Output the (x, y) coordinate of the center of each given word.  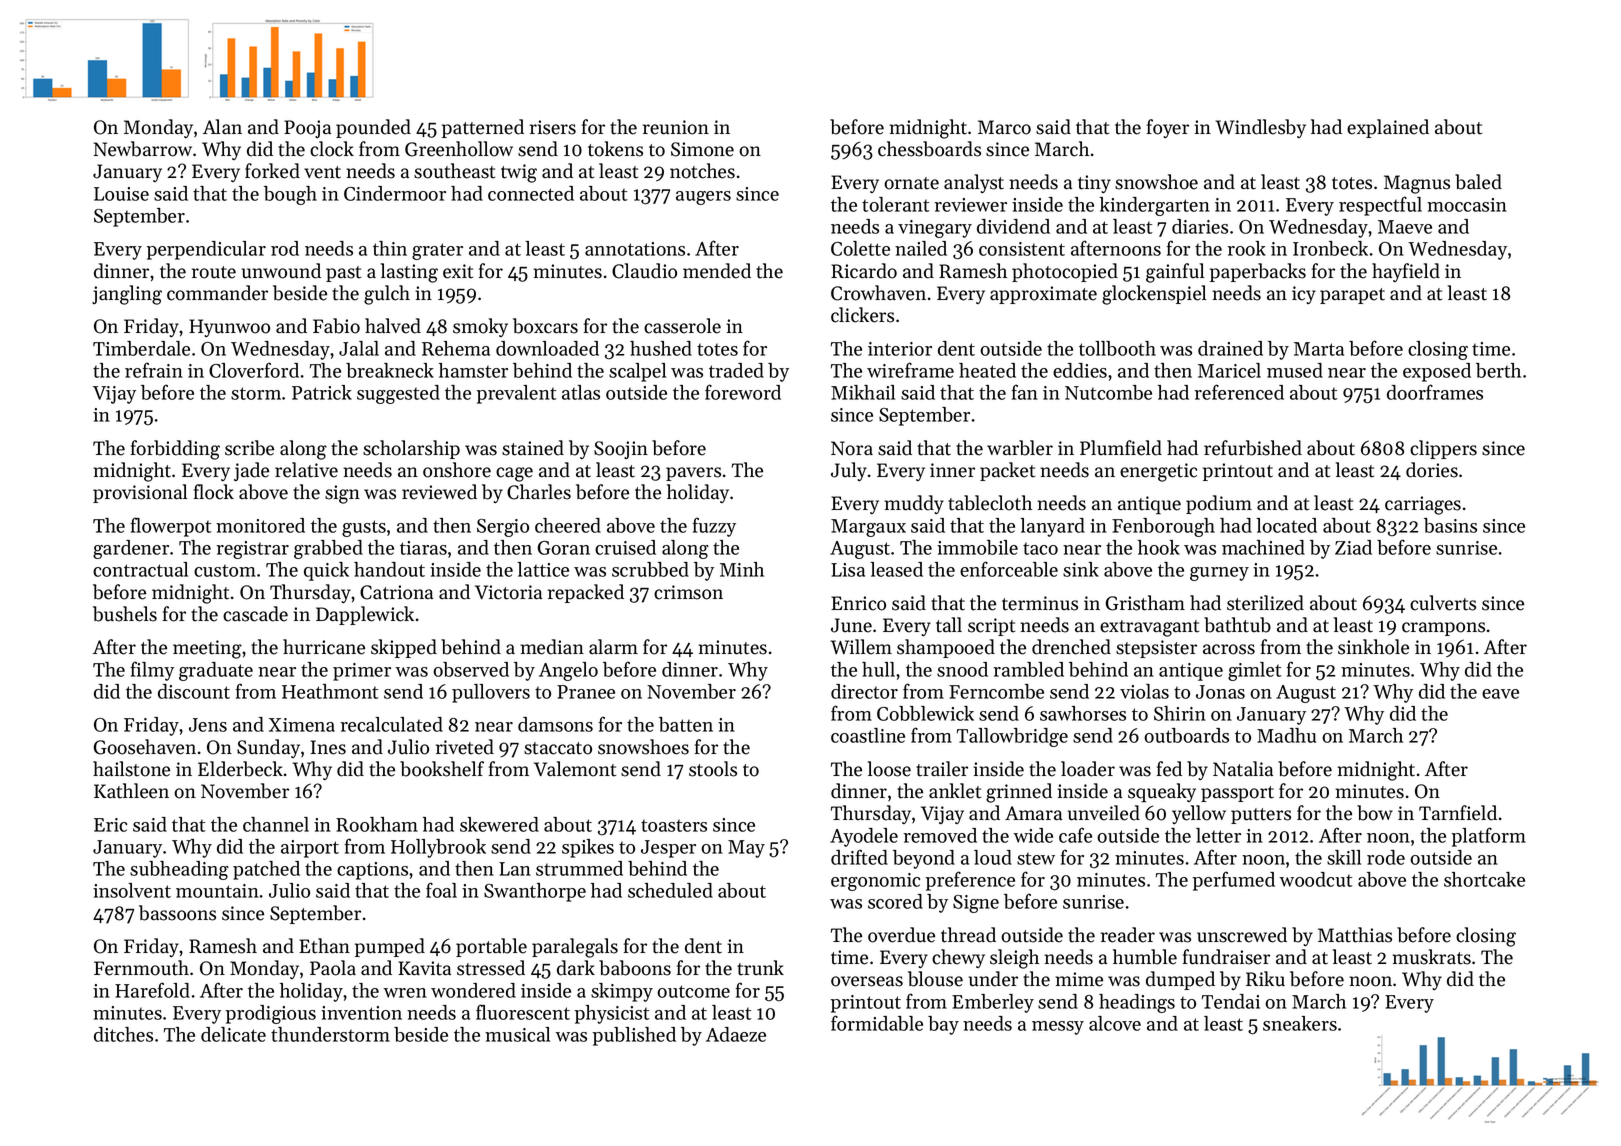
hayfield (1406, 272)
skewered (499, 824)
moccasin (1467, 205)
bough (290, 195)
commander (217, 293)
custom (225, 571)
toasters (674, 826)
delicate (233, 1034)
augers (703, 198)
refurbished (1253, 448)
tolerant (896, 204)
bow (1375, 813)
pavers (693, 474)
